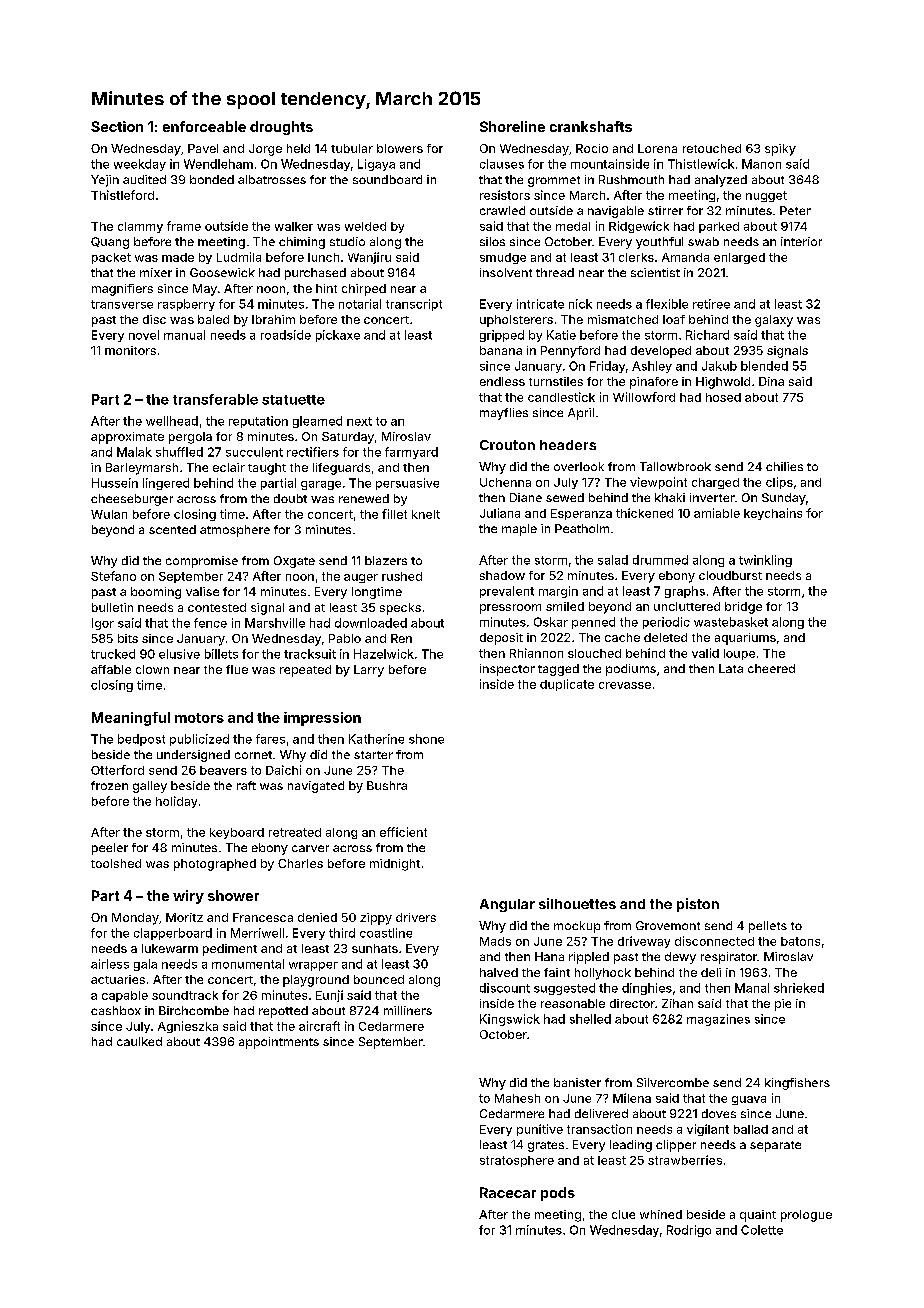  I want to click on prevalent, so click(507, 592).
